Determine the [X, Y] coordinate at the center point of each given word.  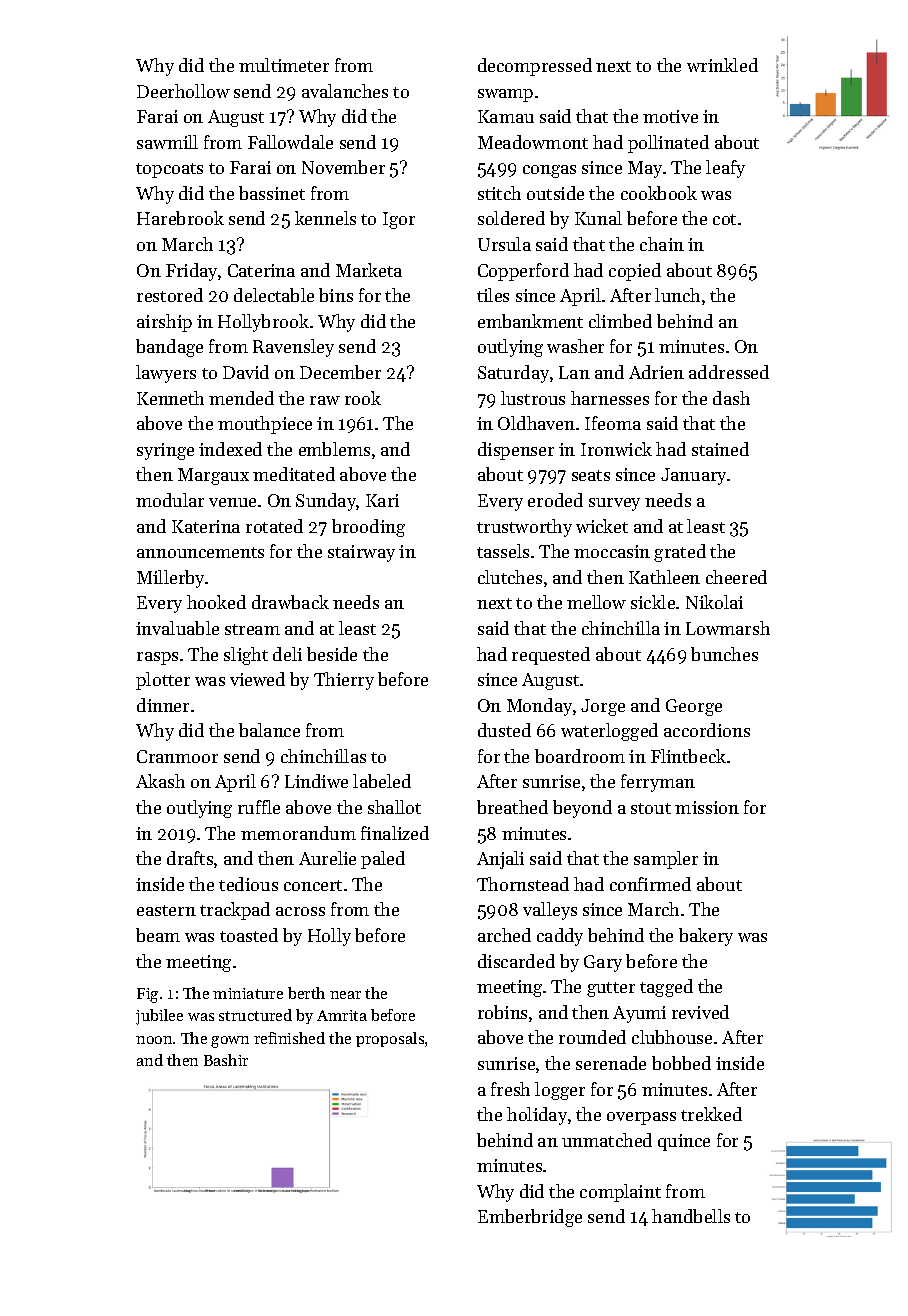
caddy [560, 937]
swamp [505, 95]
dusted [504, 730]
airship [164, 323]
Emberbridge [530, 1218]
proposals [390, 1039]
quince [684, 1142]
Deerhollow [183, 91]
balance [269, 730]
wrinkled [722, 65]
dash [731, 398]
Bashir [226, 1060]
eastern [166, 910]
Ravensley [293, 348]
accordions [707, 730]
